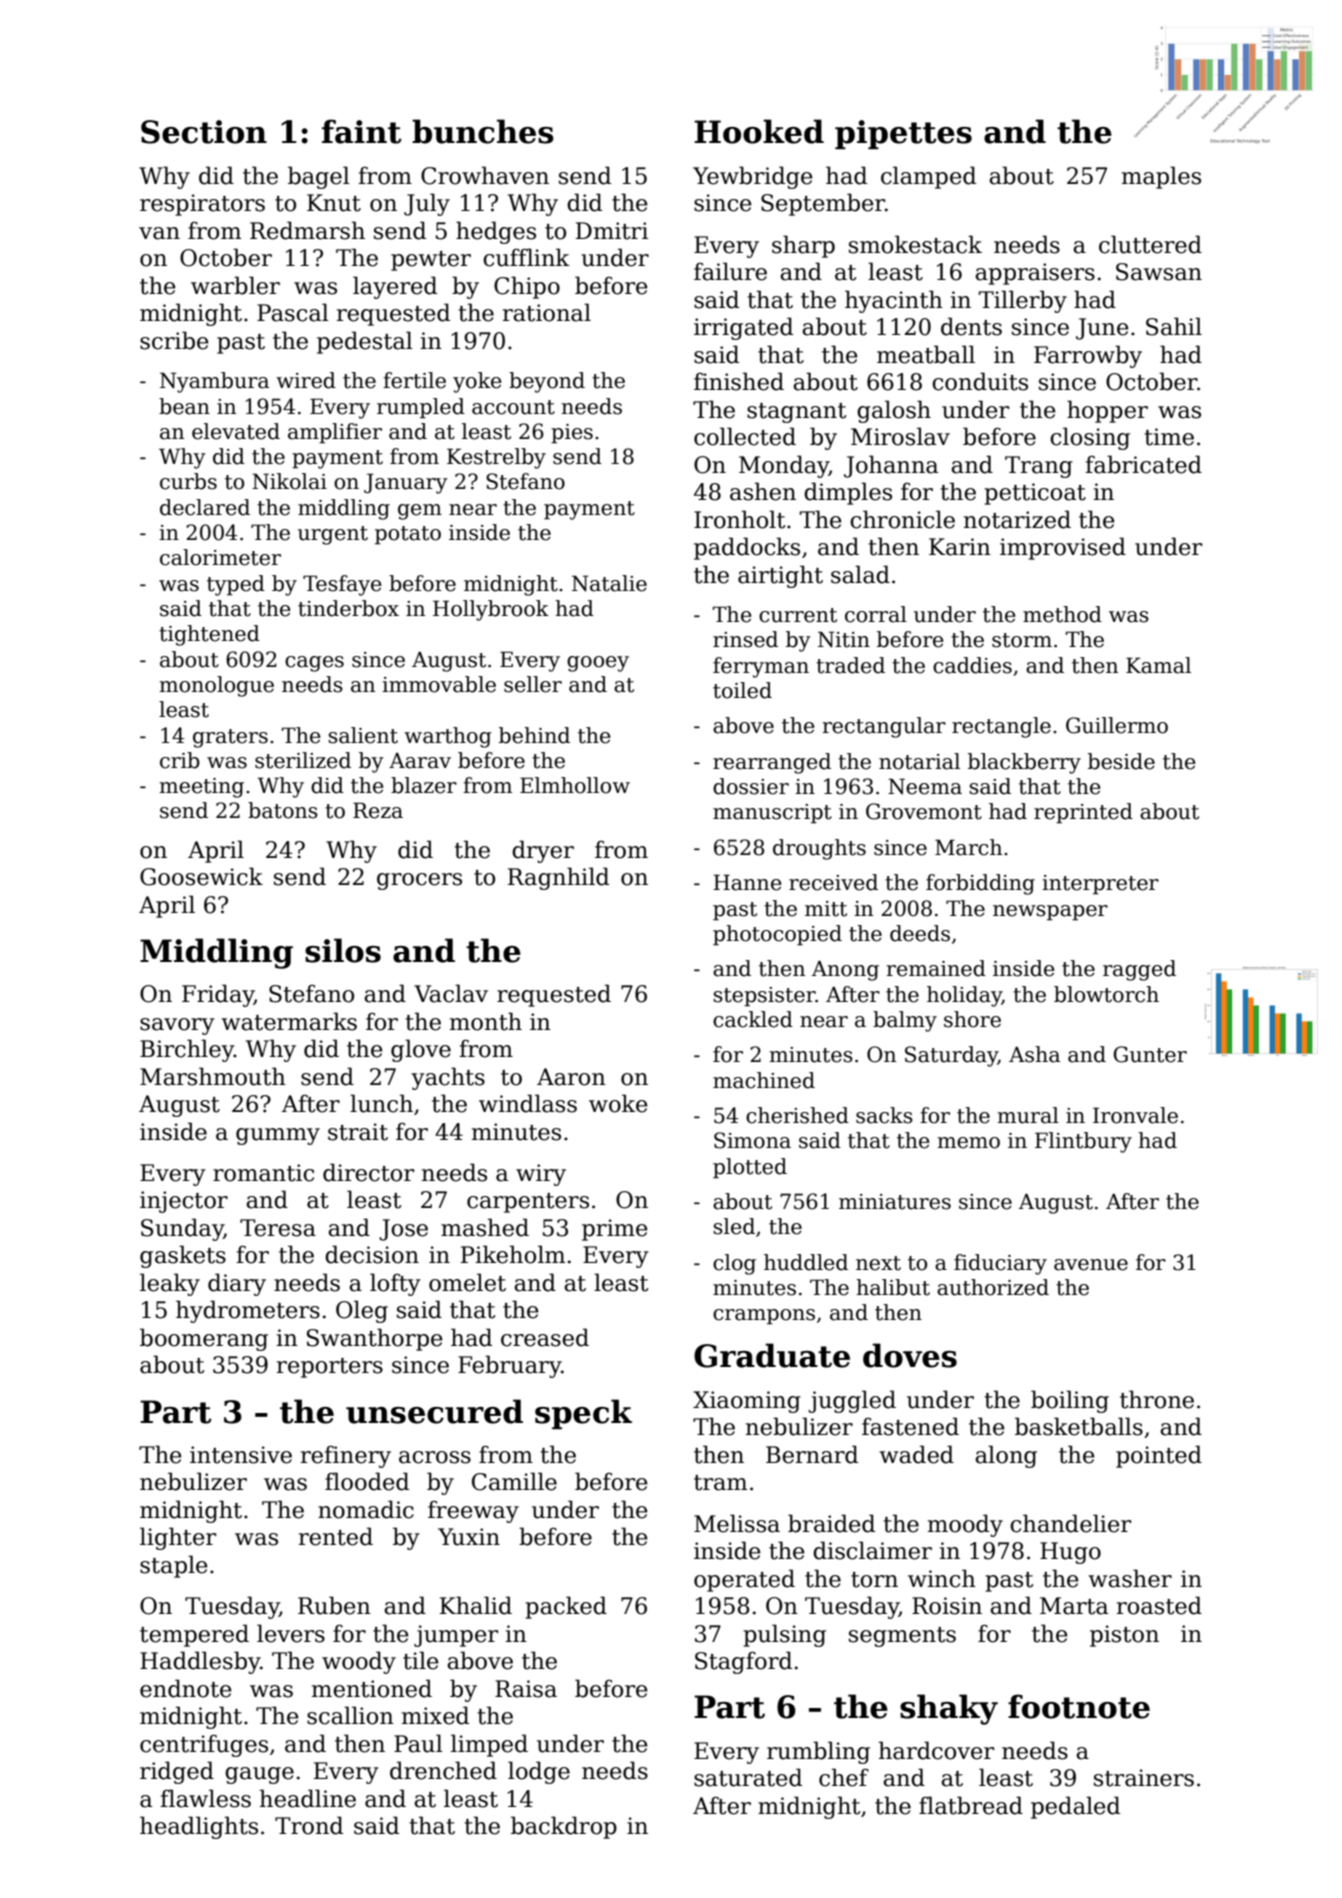  Describe the element at coordinates (1169, 437) in the screenshot. I see `time` at that location.
